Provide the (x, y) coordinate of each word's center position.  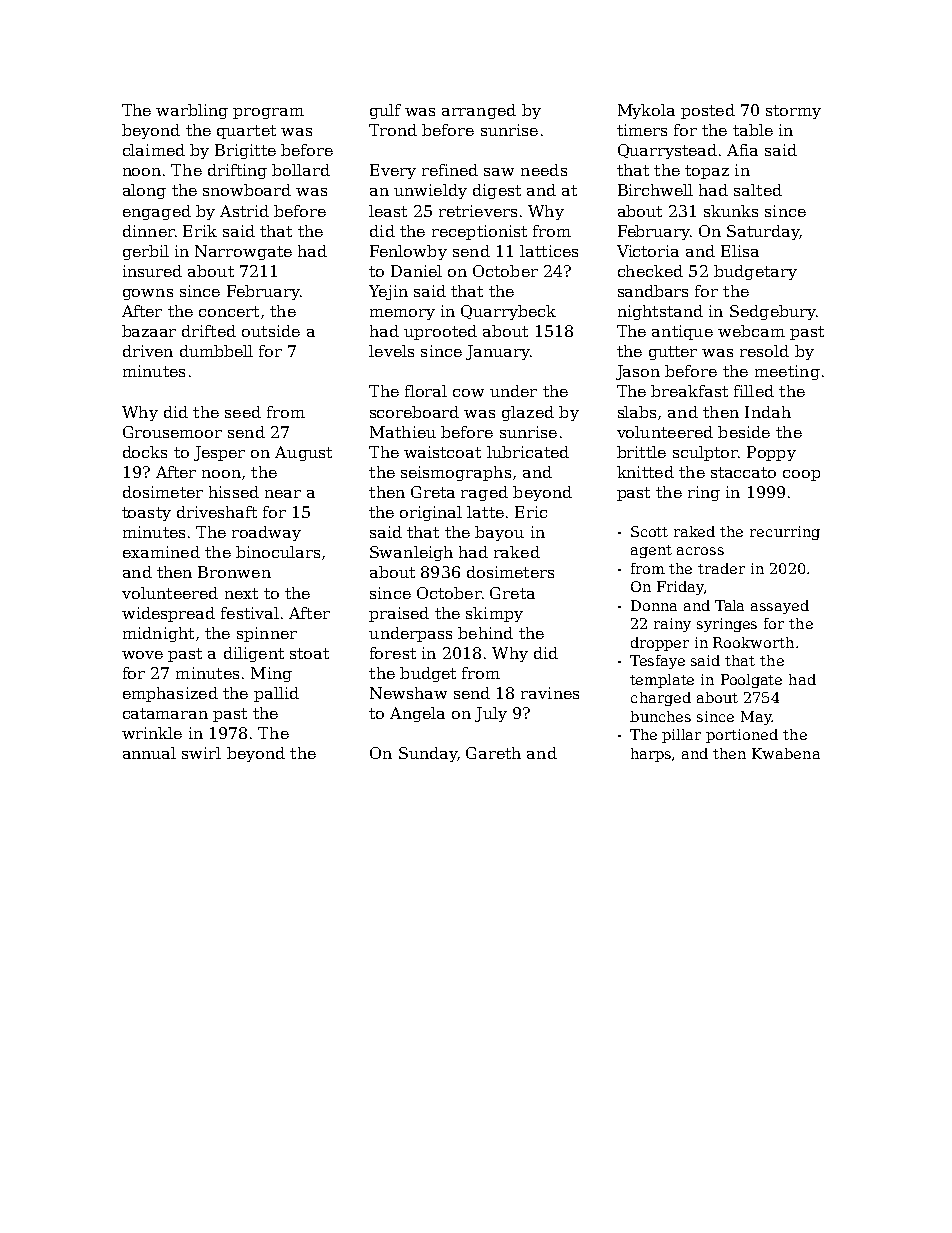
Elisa (740, 251)
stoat (309, 653)
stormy (793, 112)
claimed (154, 150)
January (498, 352)
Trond (393, 130)
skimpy (494, 614)
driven (148, 351)
